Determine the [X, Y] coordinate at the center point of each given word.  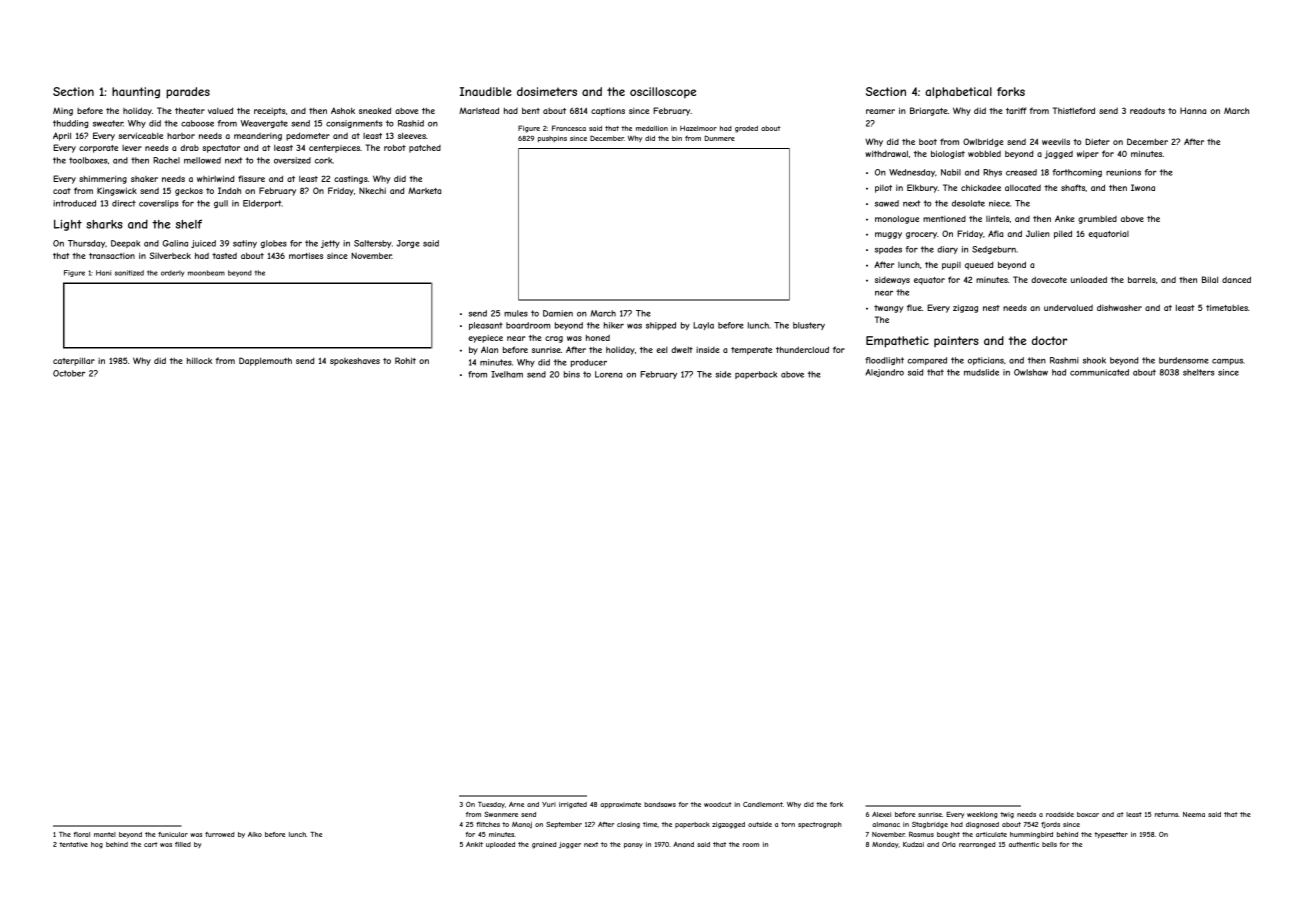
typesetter [1111, 835]
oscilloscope [663, 92]
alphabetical [958, 93]
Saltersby [373, 244]
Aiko [255, 834]
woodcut [718, 804]
